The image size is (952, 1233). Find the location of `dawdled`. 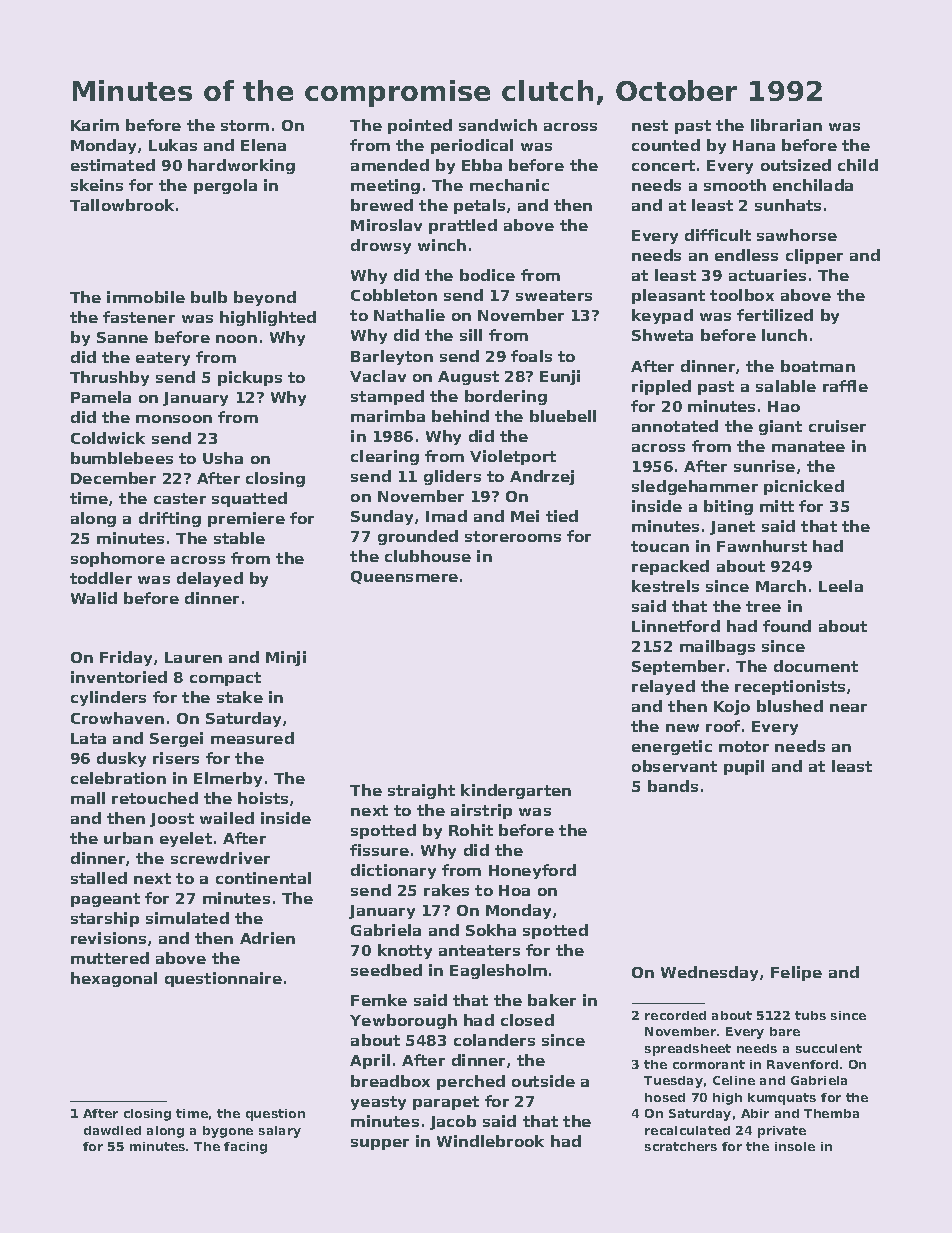

dawdled is located at coordinates (112, 1130).
